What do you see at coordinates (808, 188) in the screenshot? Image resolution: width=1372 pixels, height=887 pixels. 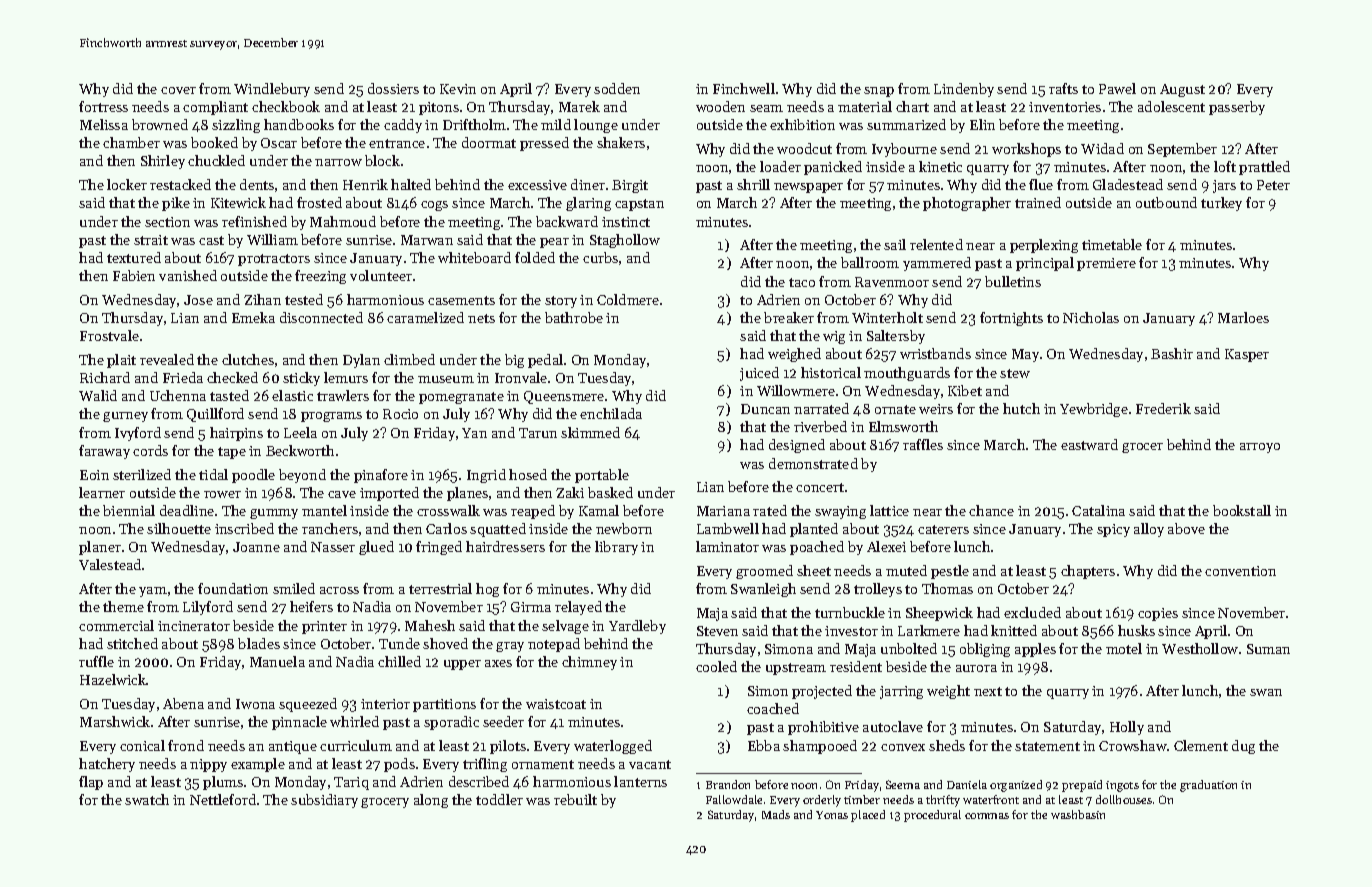 I see `newspaper` at bounding box center [808, 188].
